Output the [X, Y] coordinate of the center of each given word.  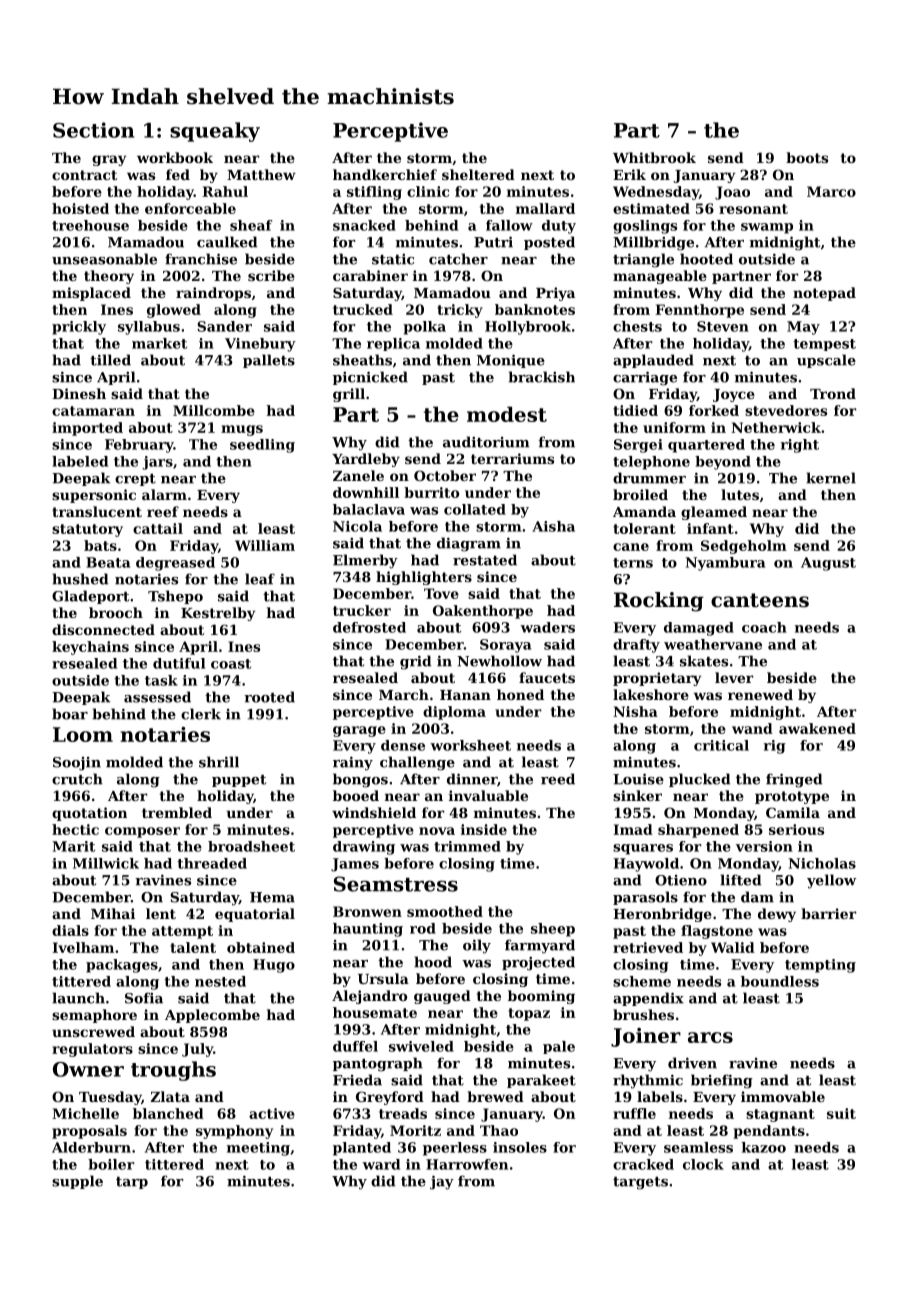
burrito [431, 492]
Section [94, 130]
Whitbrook [654, 157]
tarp [132, 1183]
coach [764, 627]
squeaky [215, 132]
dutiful [179, 663]
